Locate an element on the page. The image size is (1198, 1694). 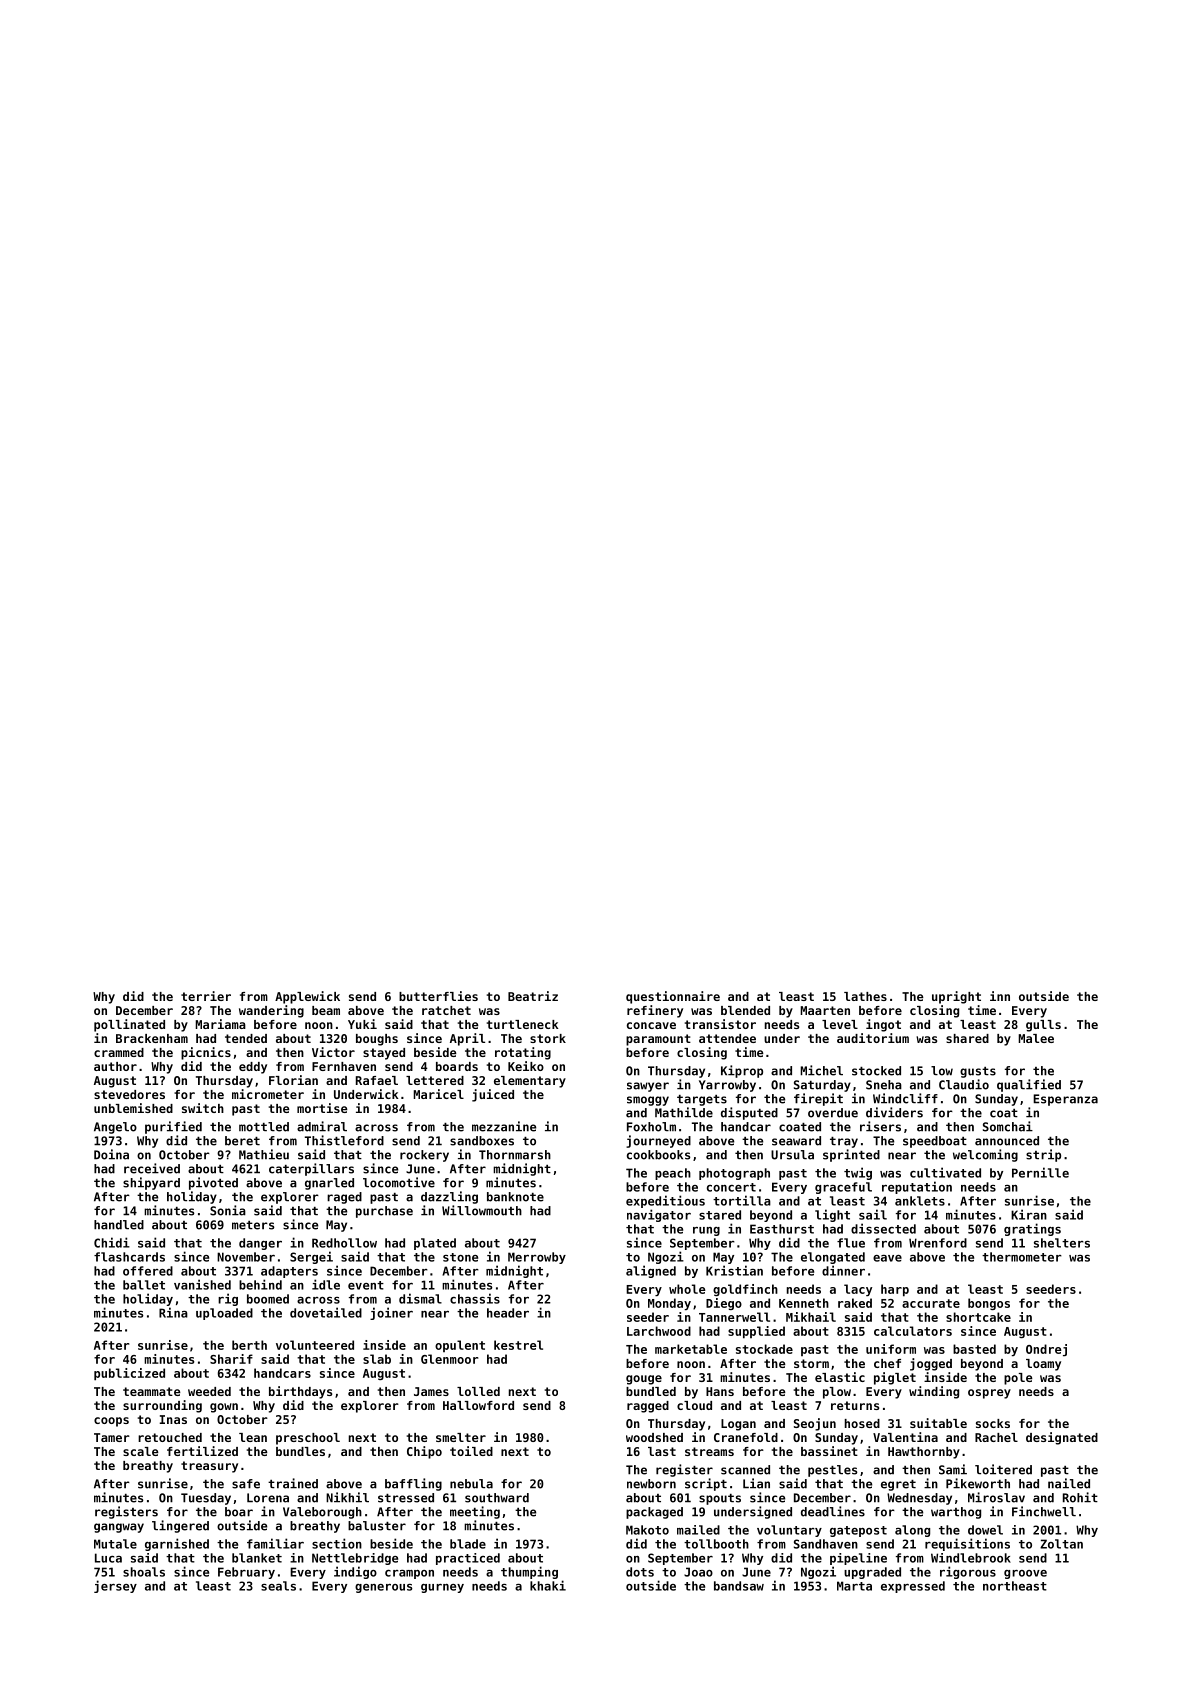
Mathieu is located at coordinates (264, 1154).
